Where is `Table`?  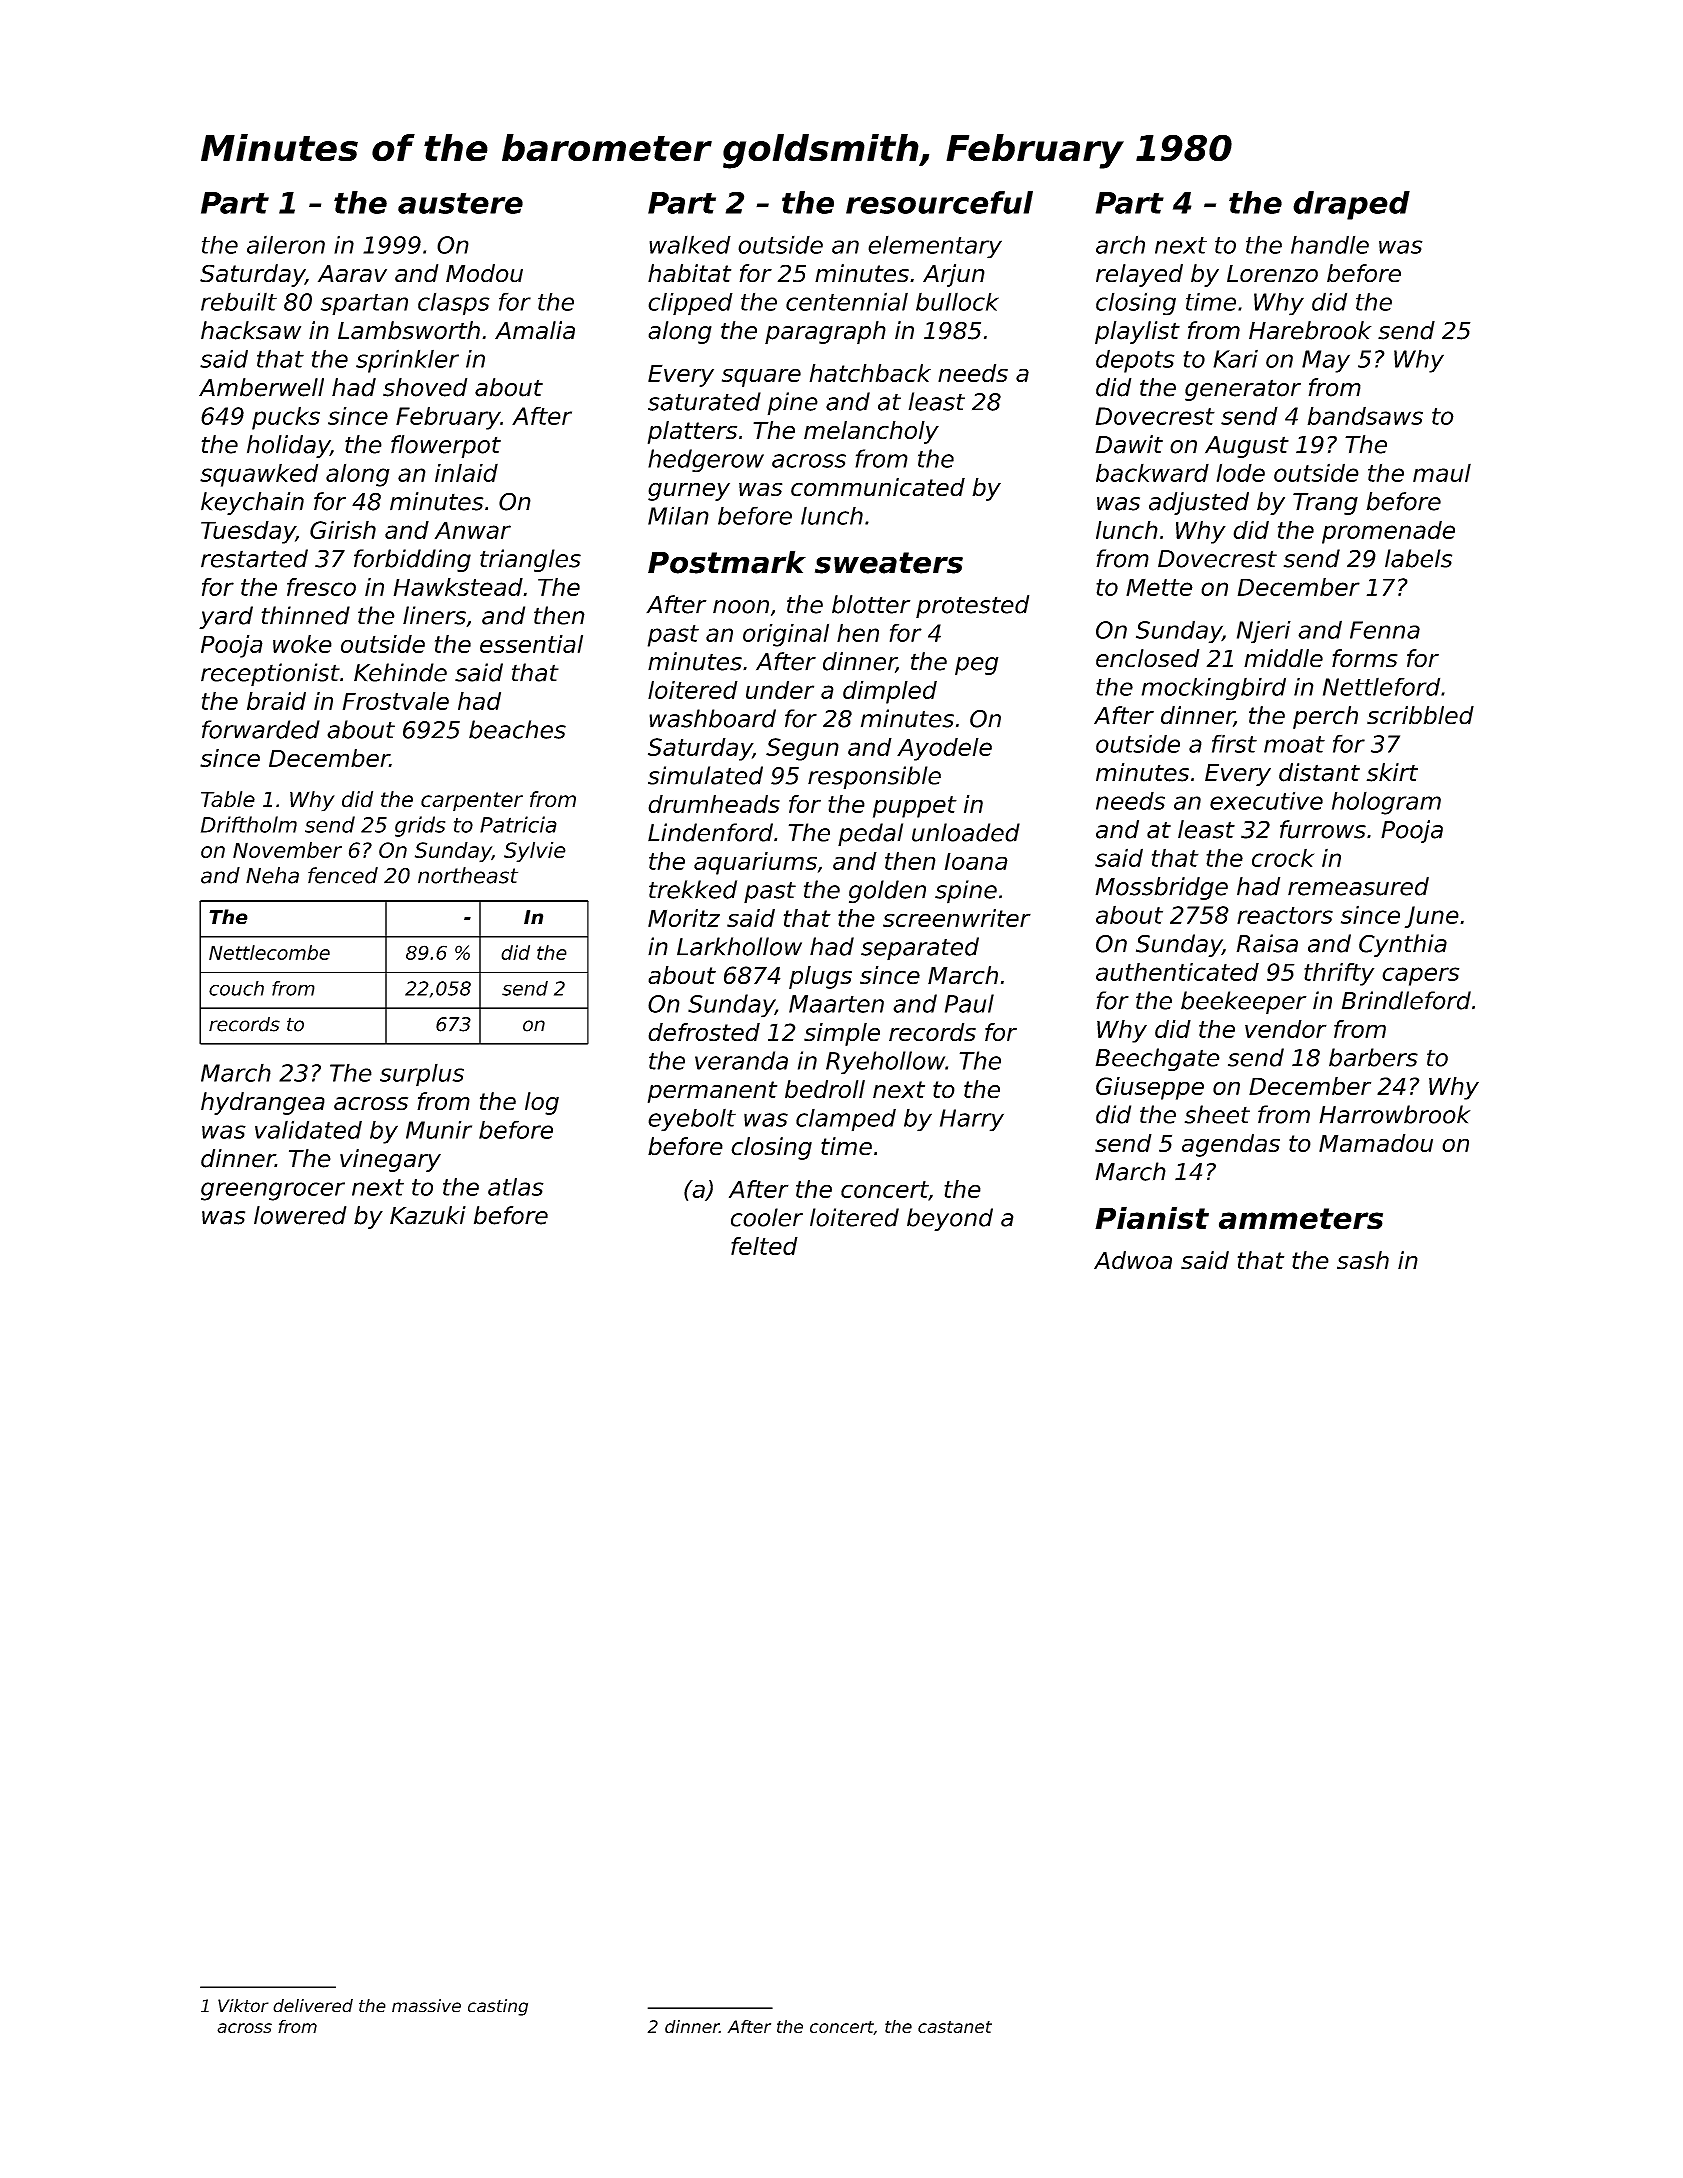
Table is located at coordinates (228, 799).
